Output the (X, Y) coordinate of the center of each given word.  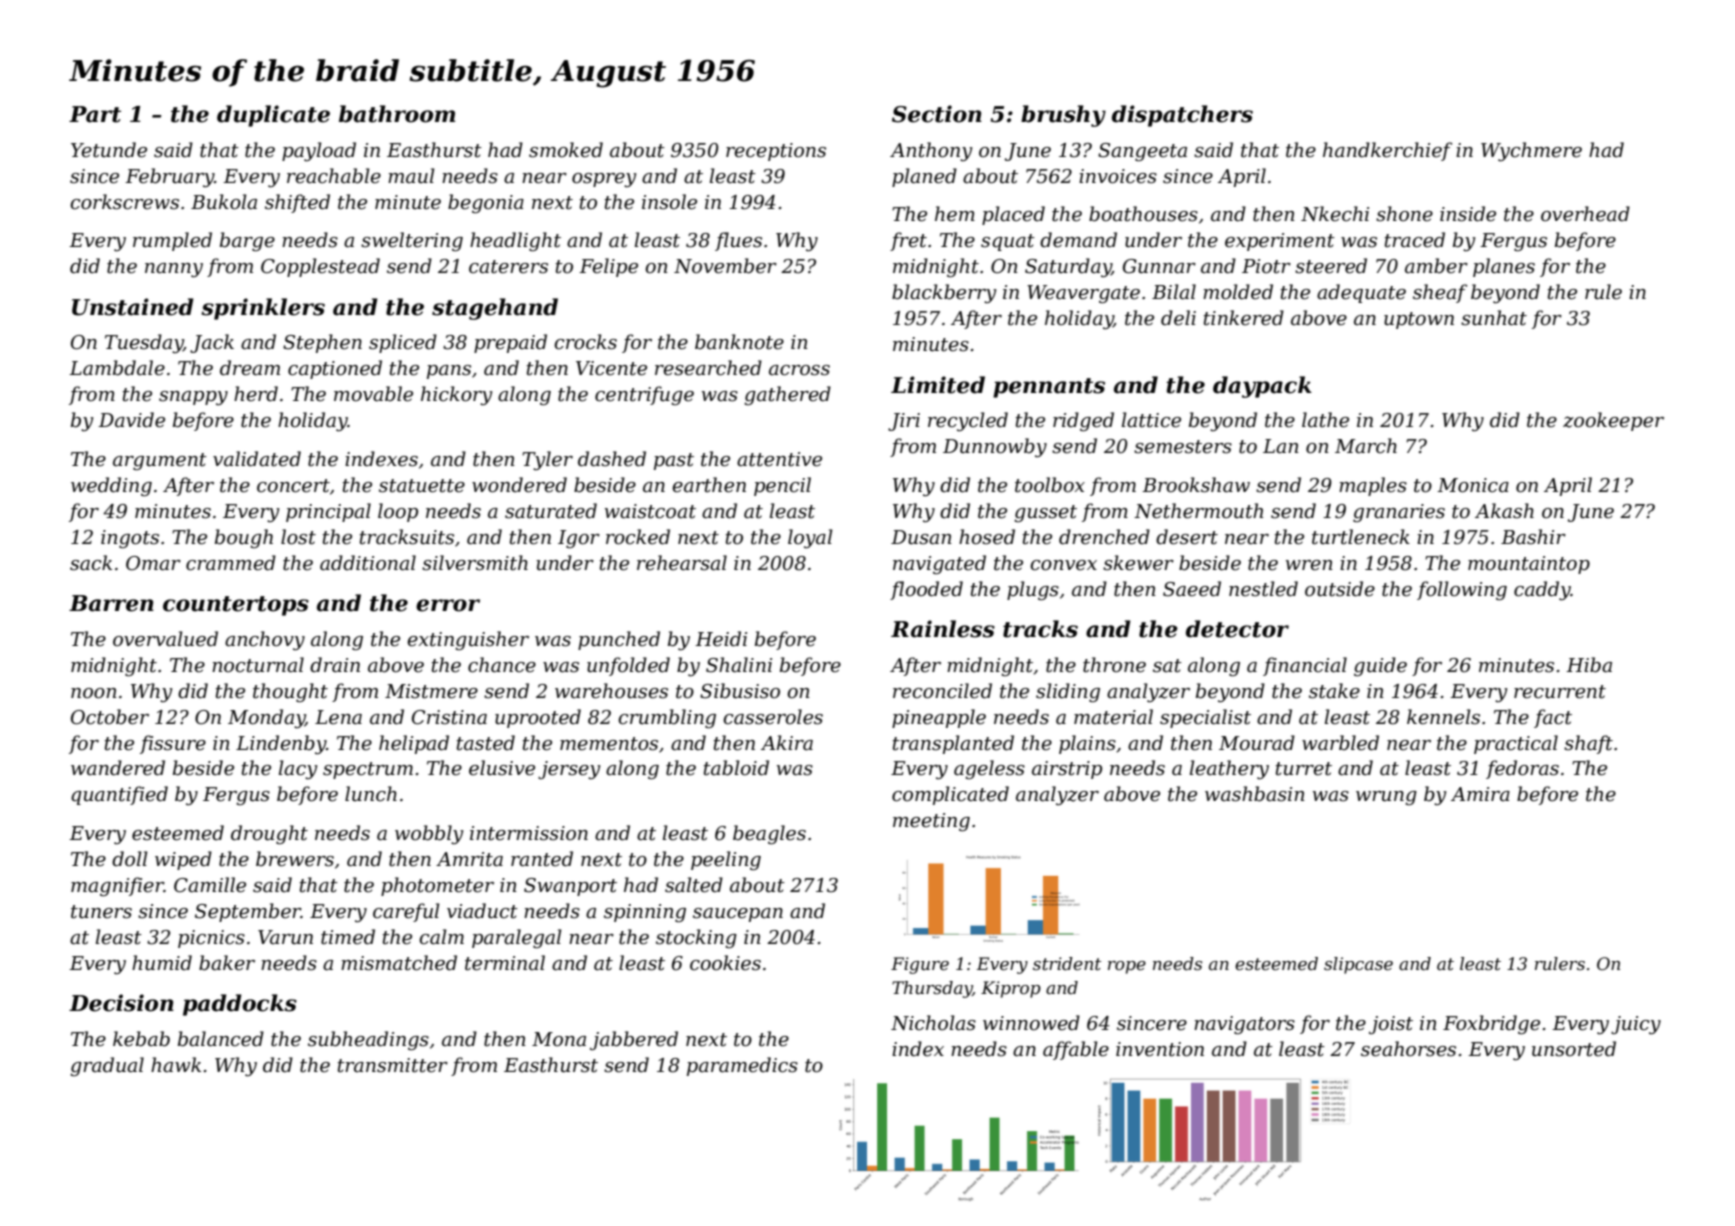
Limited (938, 385)
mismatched (399, 963)
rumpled (172, 241)
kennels (1443, 717)
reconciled (942, 691)
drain (335, 665)
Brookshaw (1196, 485)
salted (694, 885)
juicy (1636, 1025)
